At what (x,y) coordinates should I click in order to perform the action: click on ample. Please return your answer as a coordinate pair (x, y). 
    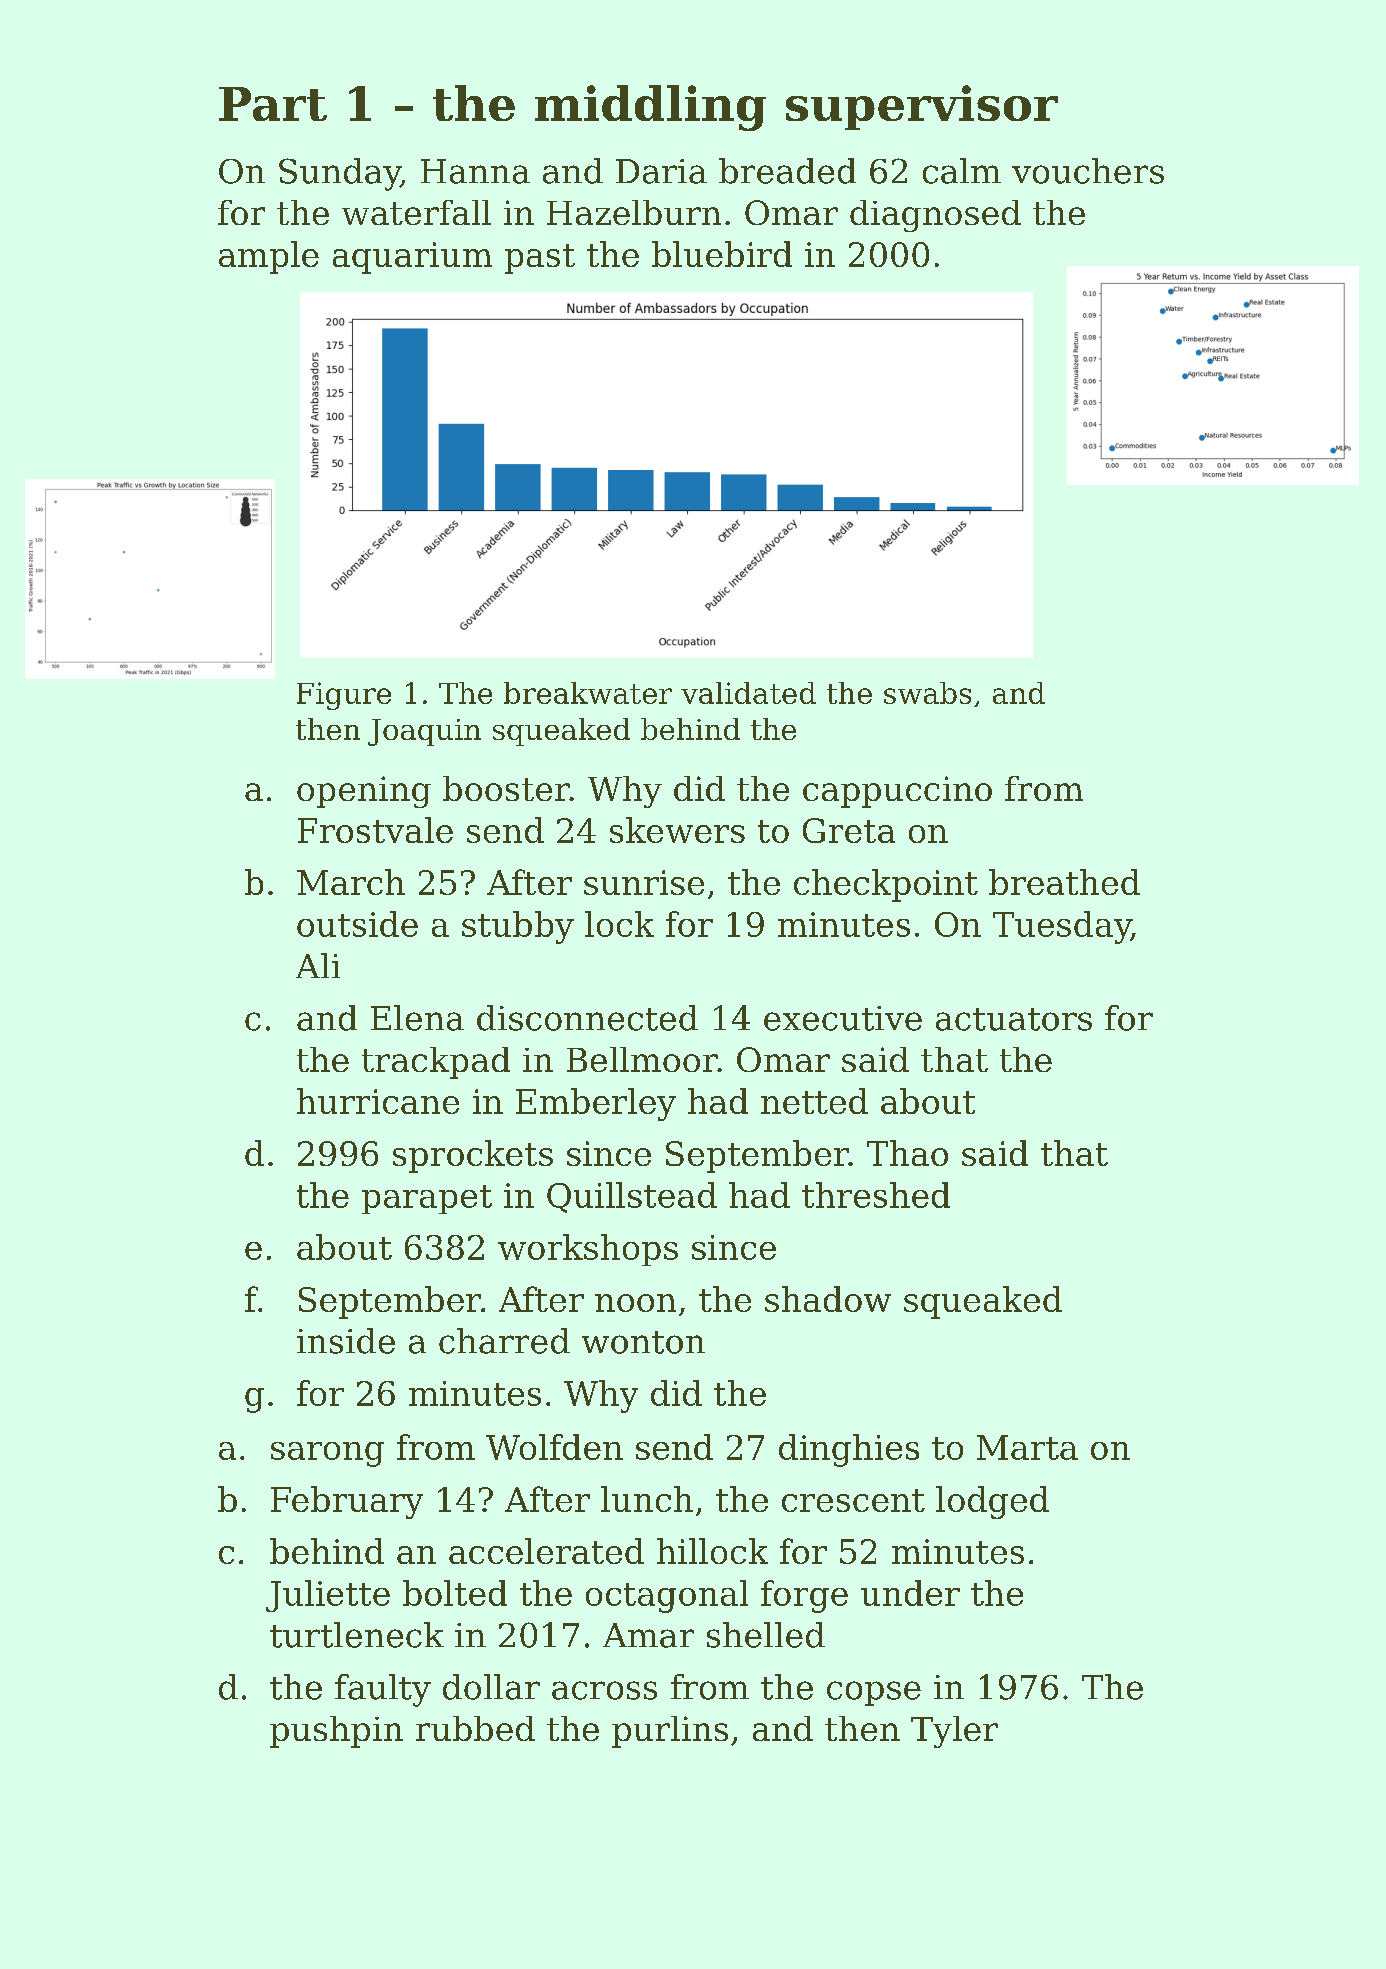
    Looking at the image, I should click on (269, 257).
